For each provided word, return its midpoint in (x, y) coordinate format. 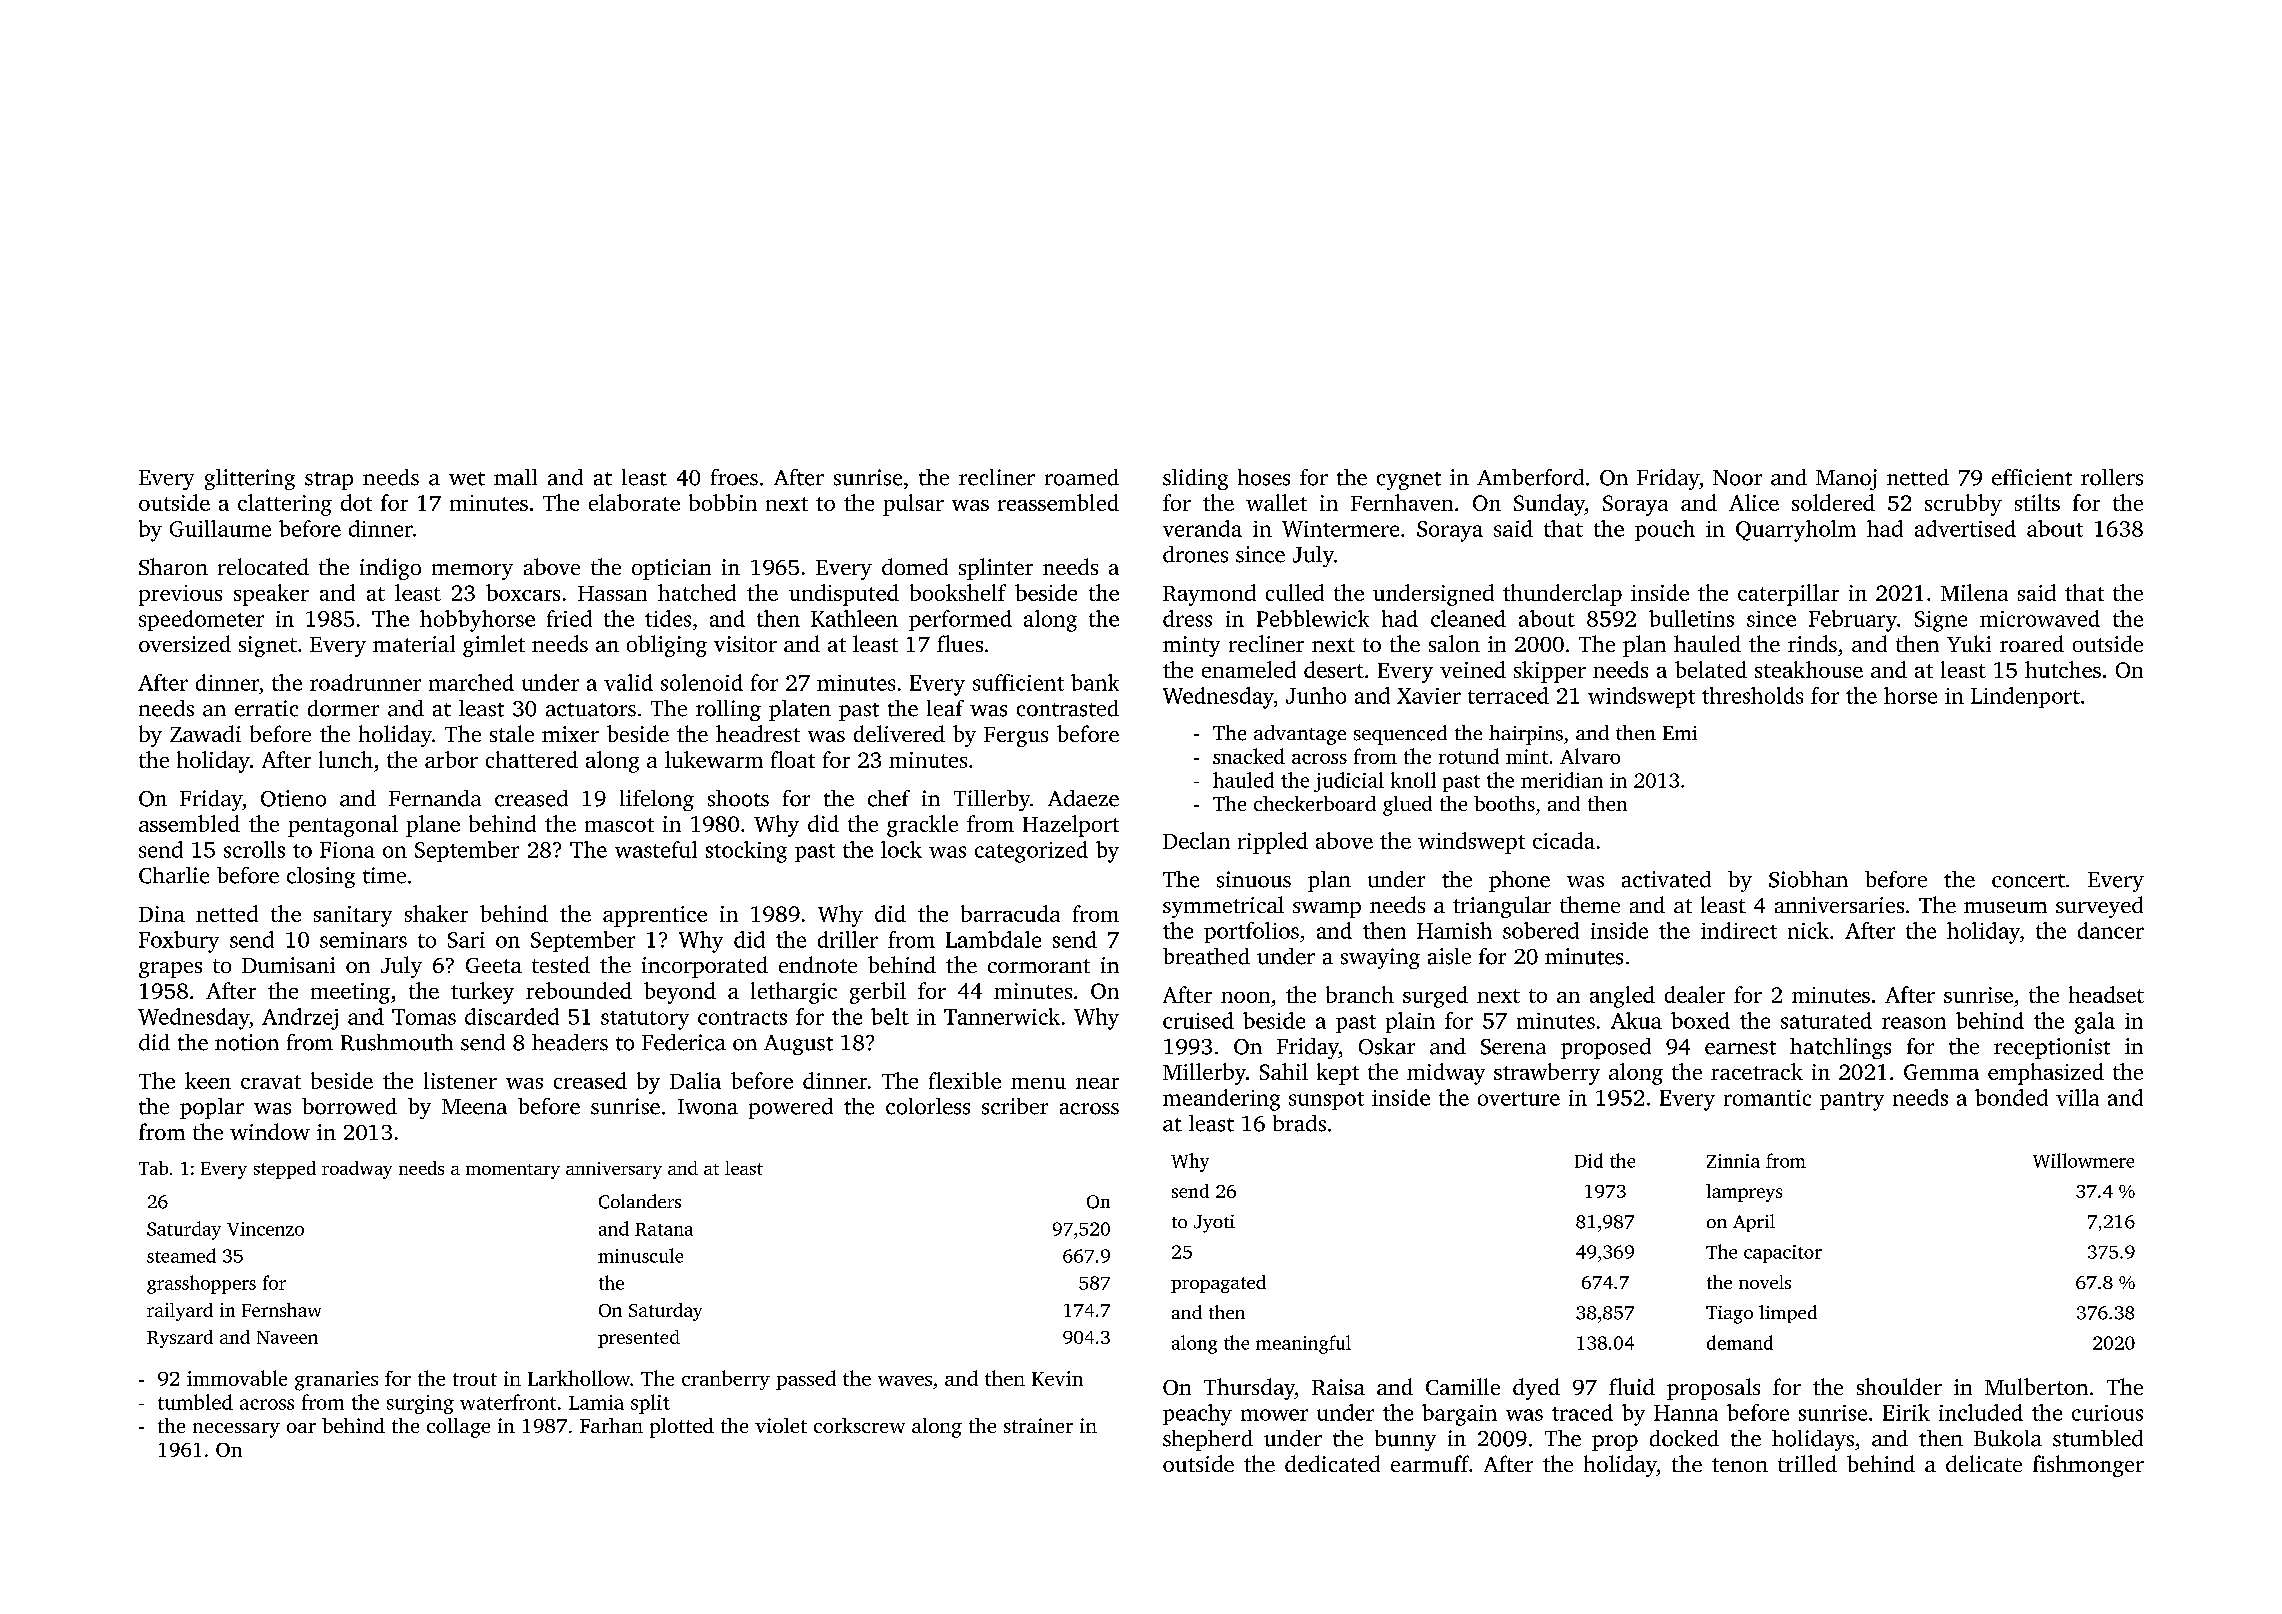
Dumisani (288, 965)
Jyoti (1214, 1224)
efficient (2032, 477)
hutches (2063, 669)
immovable (237, 1378)
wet (467, 479)
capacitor (1783, 1254)
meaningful (1303, 1344)
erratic (266, 708)
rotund (1469, 756)
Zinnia (1733, 1161)
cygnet (1409, 481)
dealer (1695, 994)
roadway (357, 1170)
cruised (1198, 1020)
